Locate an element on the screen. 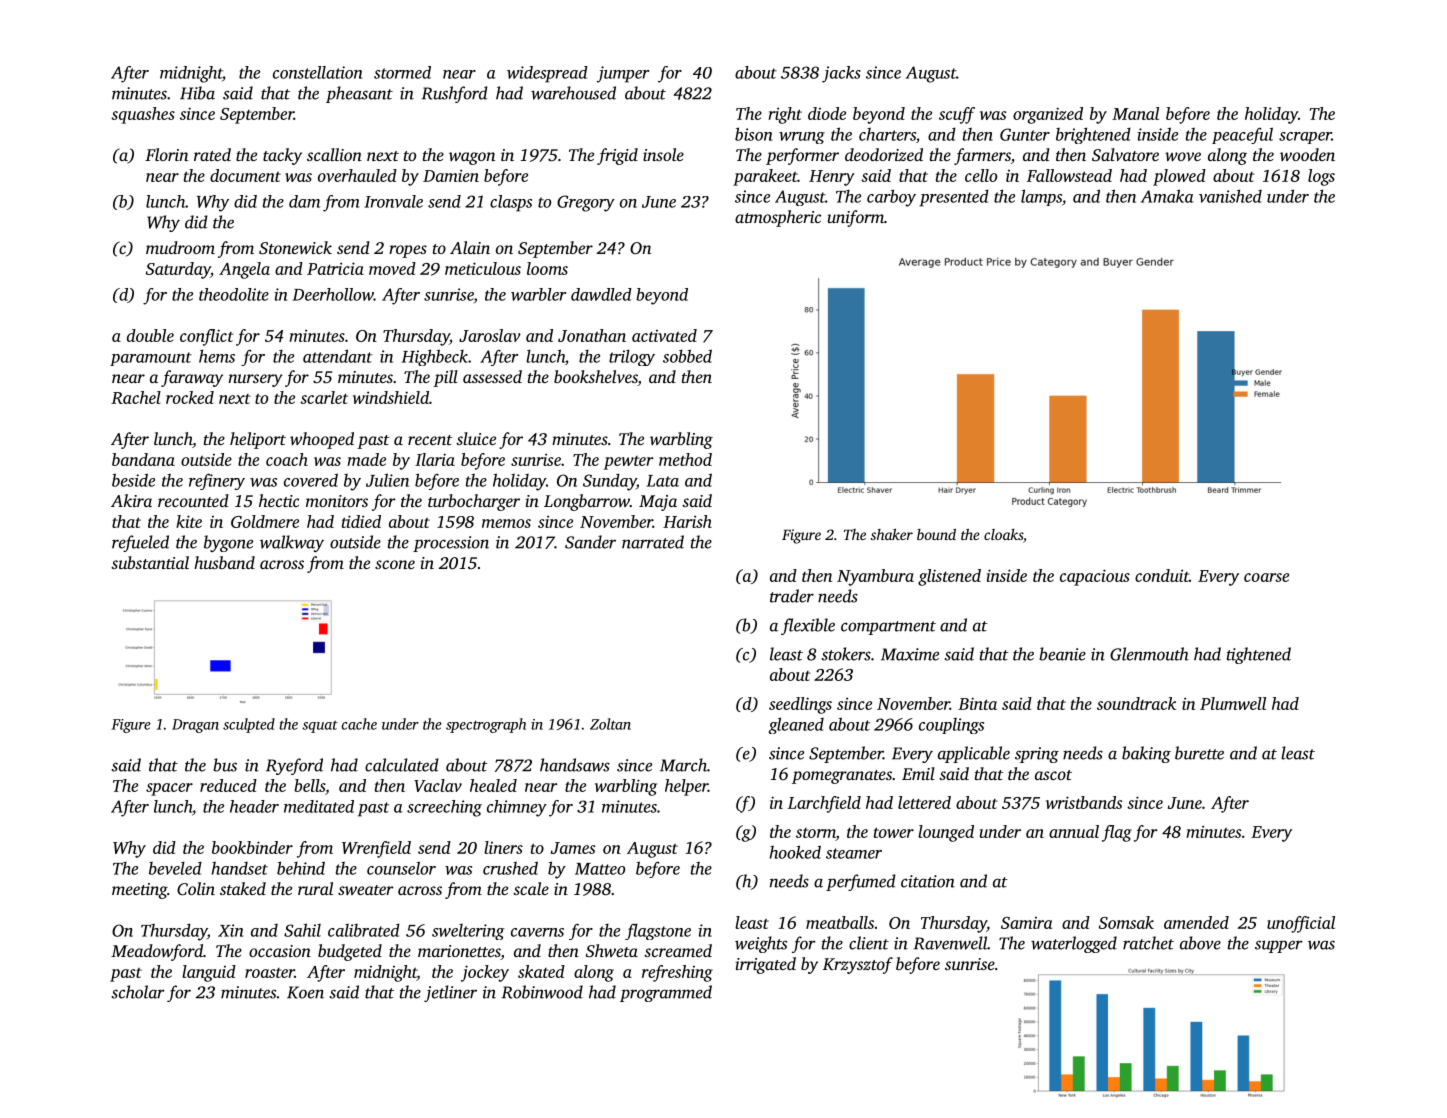 This screenshot has height=1118, width=1447. lounged is located at coordinates (946, 833).
